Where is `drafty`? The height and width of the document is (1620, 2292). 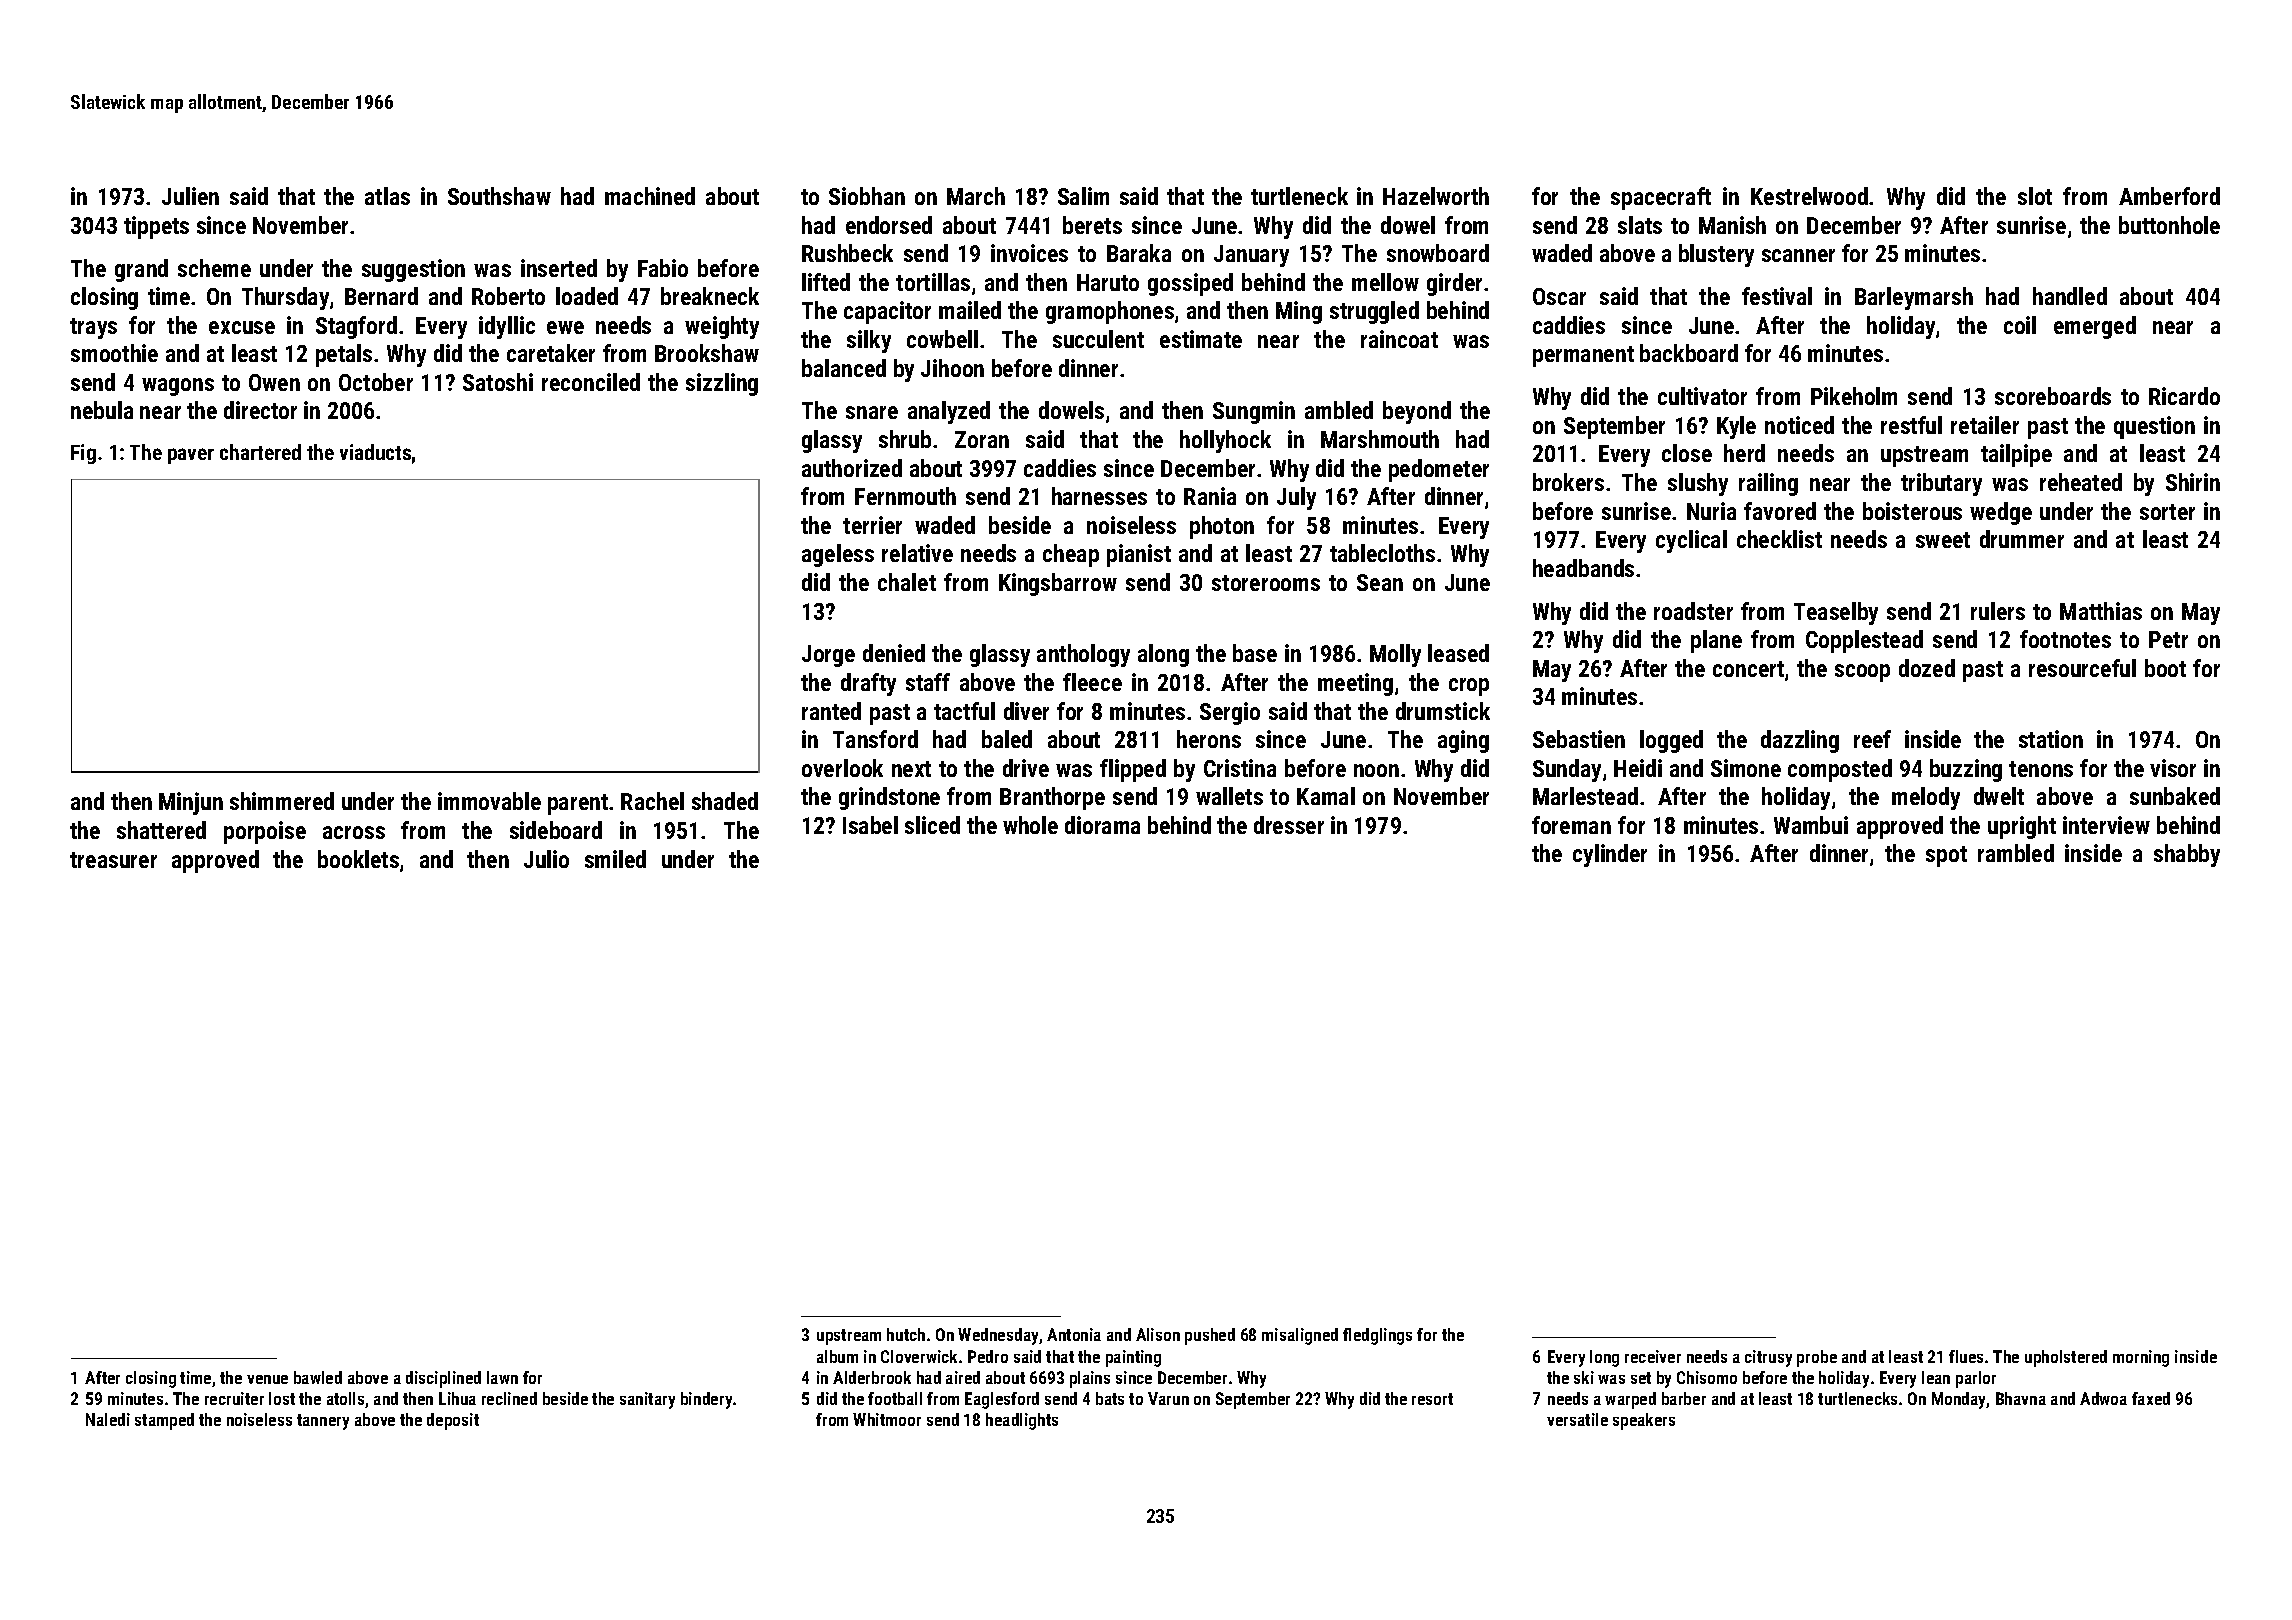
drafty is located at coordinates (868, 684).
